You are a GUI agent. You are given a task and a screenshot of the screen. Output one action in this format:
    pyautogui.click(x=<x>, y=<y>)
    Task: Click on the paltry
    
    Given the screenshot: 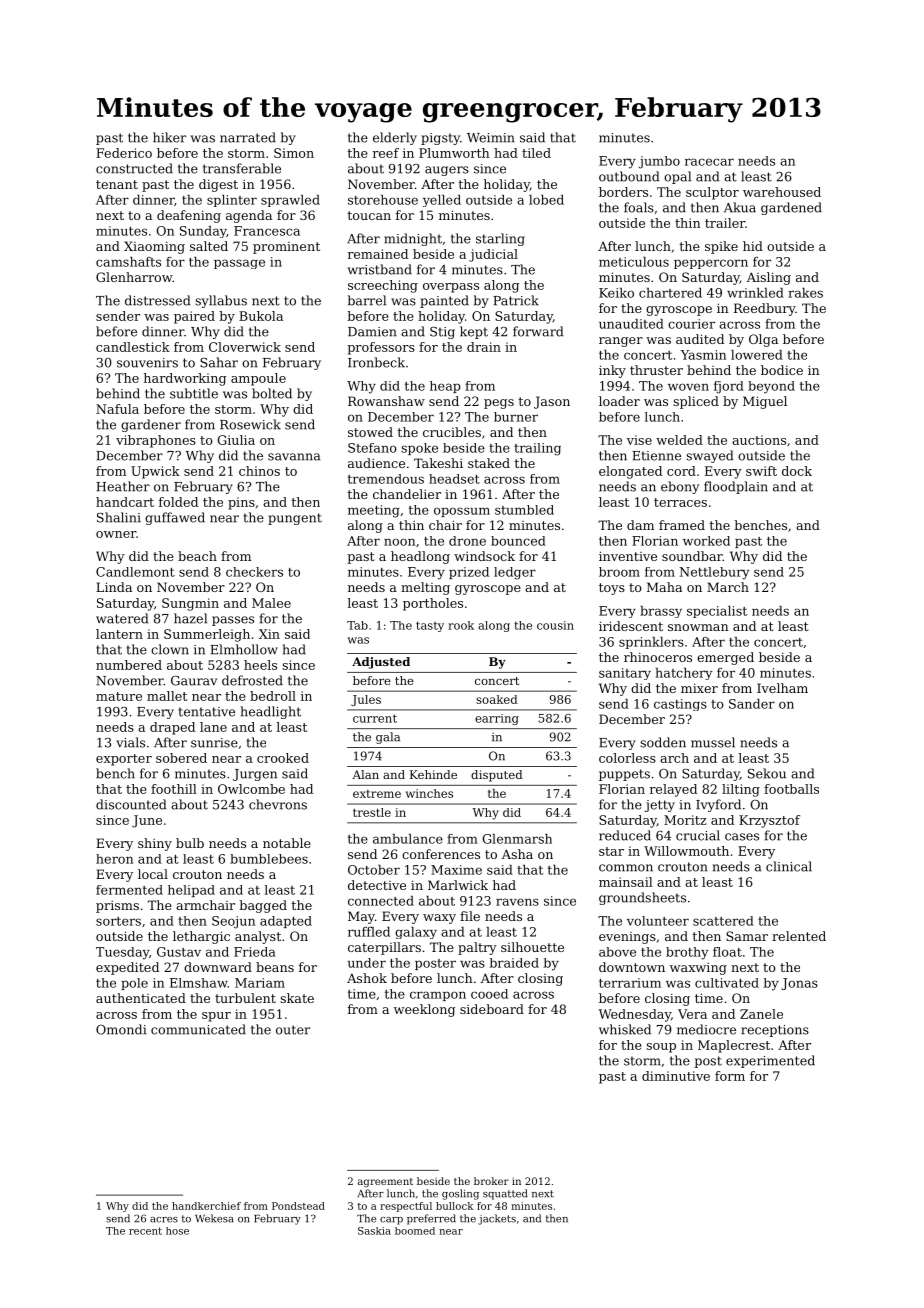 What is the action you would take?
    pyautogui.click(x=477, y=948)
